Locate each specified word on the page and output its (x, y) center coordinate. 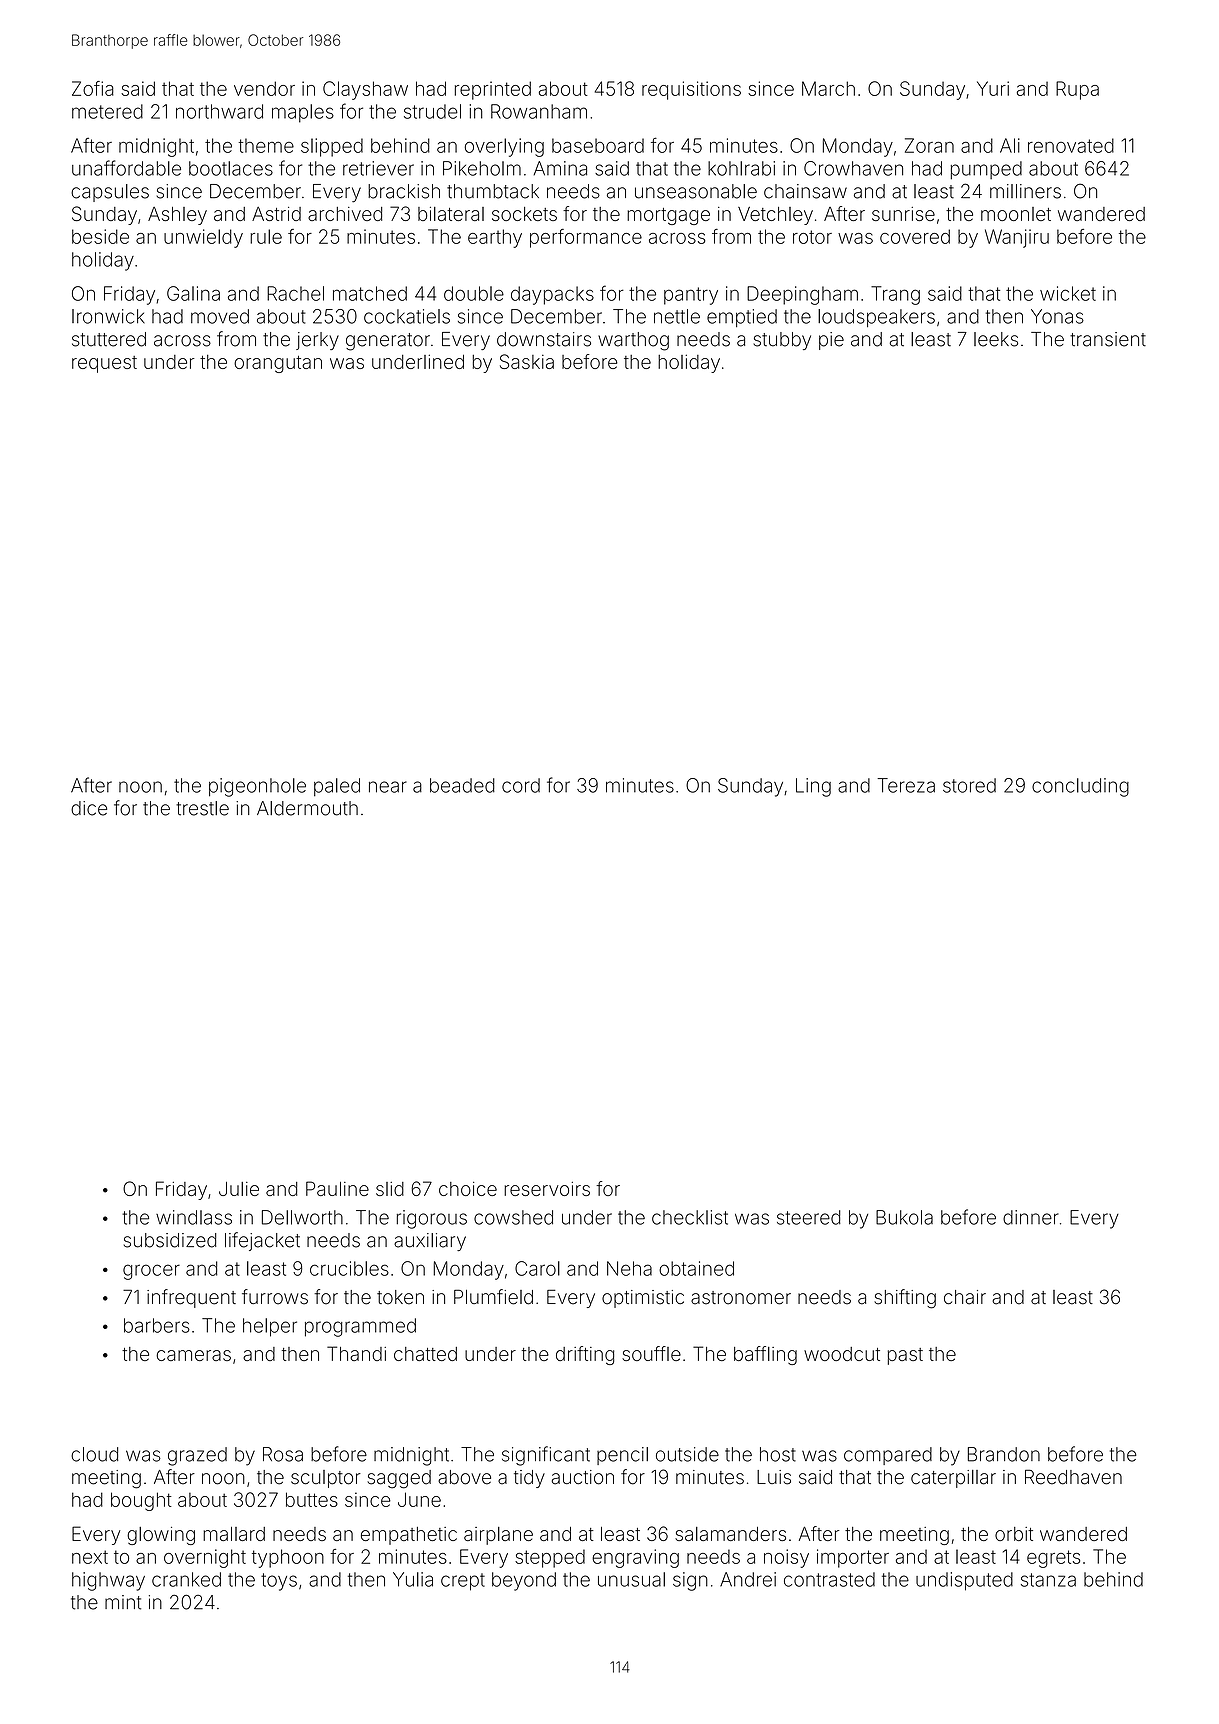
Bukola (904, 1217)
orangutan (278, 364)
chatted (425, 1354)
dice (89, 808)
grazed (197, 1456)
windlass (194, 1217)
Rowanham (539, 111)
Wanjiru (1017, 238)
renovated (1071, 145)
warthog (633, 341)
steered (809, 1217)
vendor (264, 88)
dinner (1031, 1217)
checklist (690, 1217)
